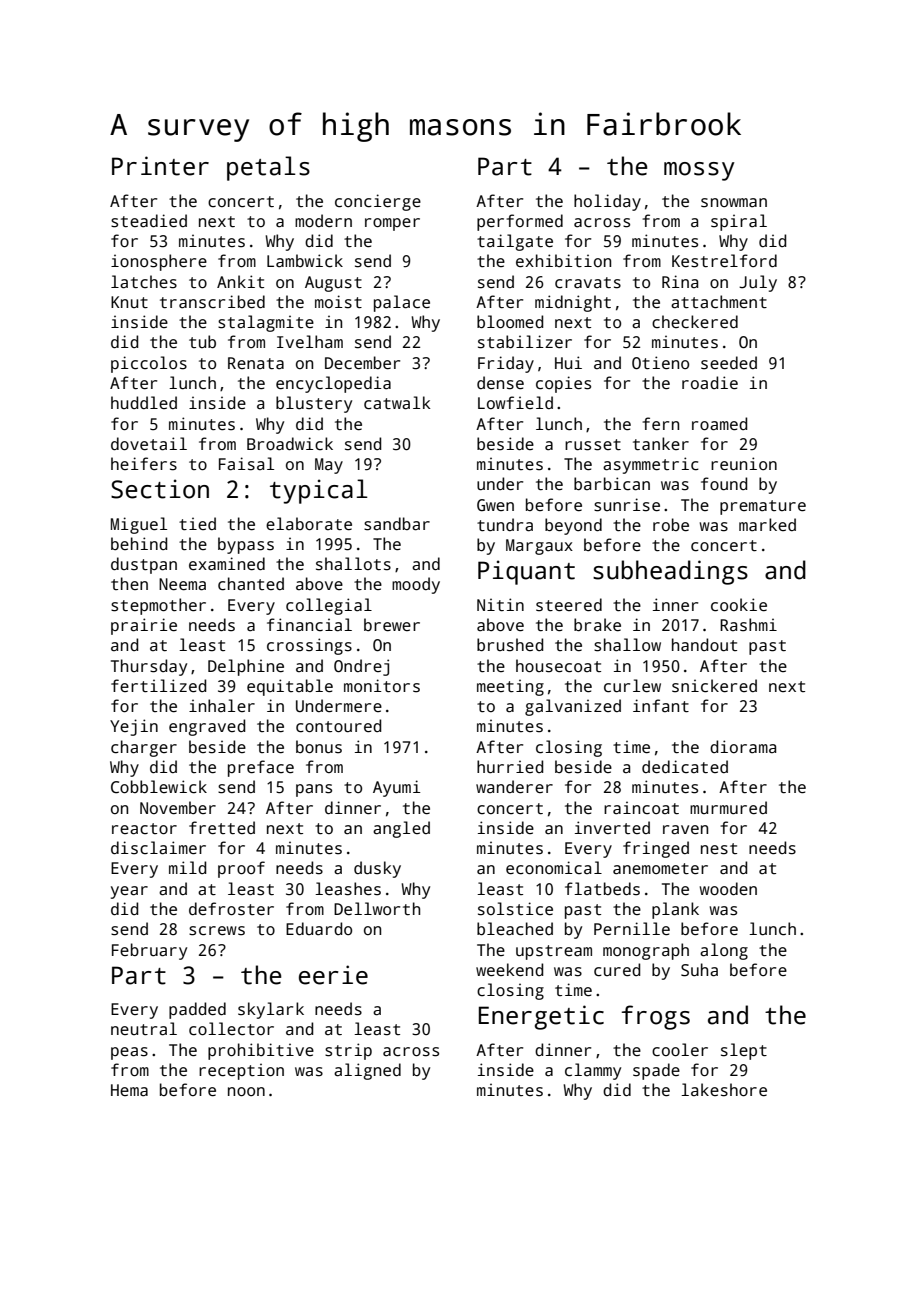 The height and width of the page is (1314, 924). Describe the element at coordinates (207, 727) in the page. I see `engraved` at that location.
